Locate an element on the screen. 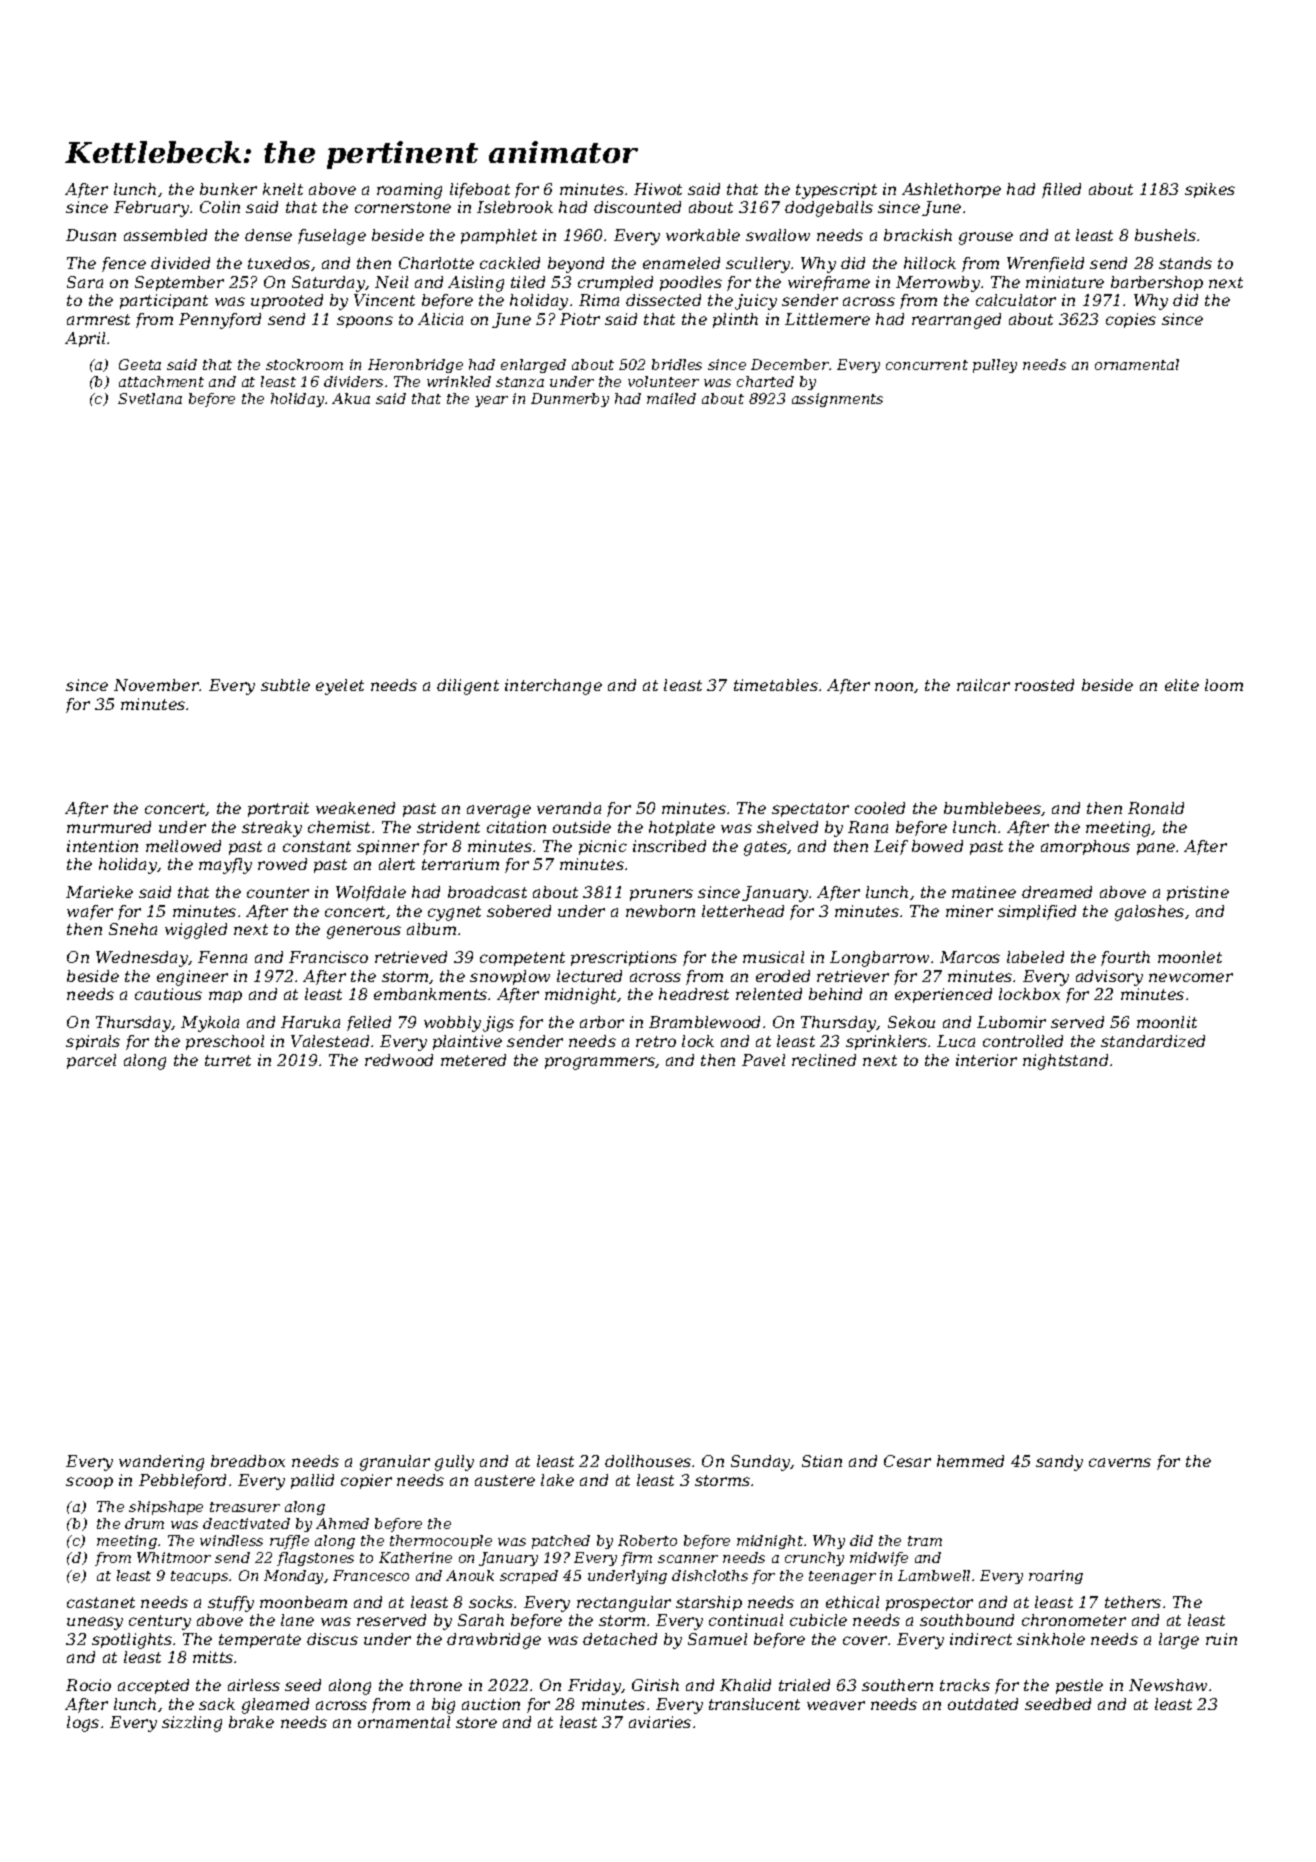 The width and height of the screenshot is (1316, 1862). metered is located at coordinates (473, 1060).
